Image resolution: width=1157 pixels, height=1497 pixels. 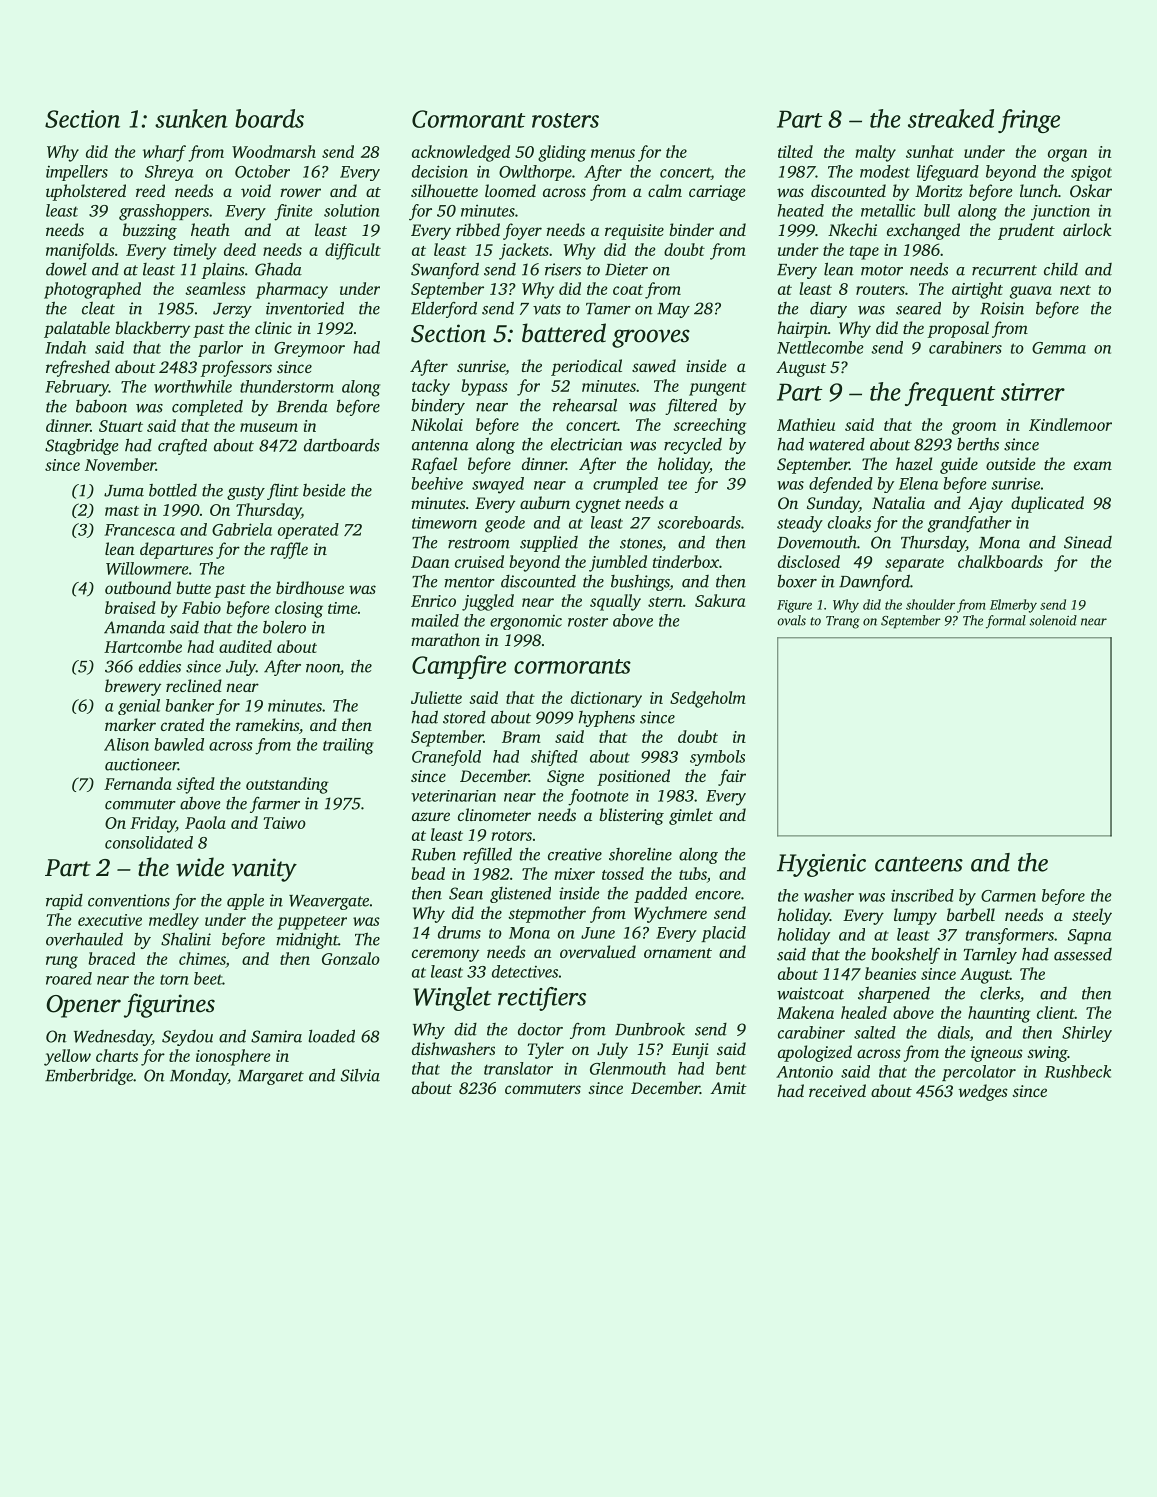 I want to click on overhauled, so click(x=84, y=939).
